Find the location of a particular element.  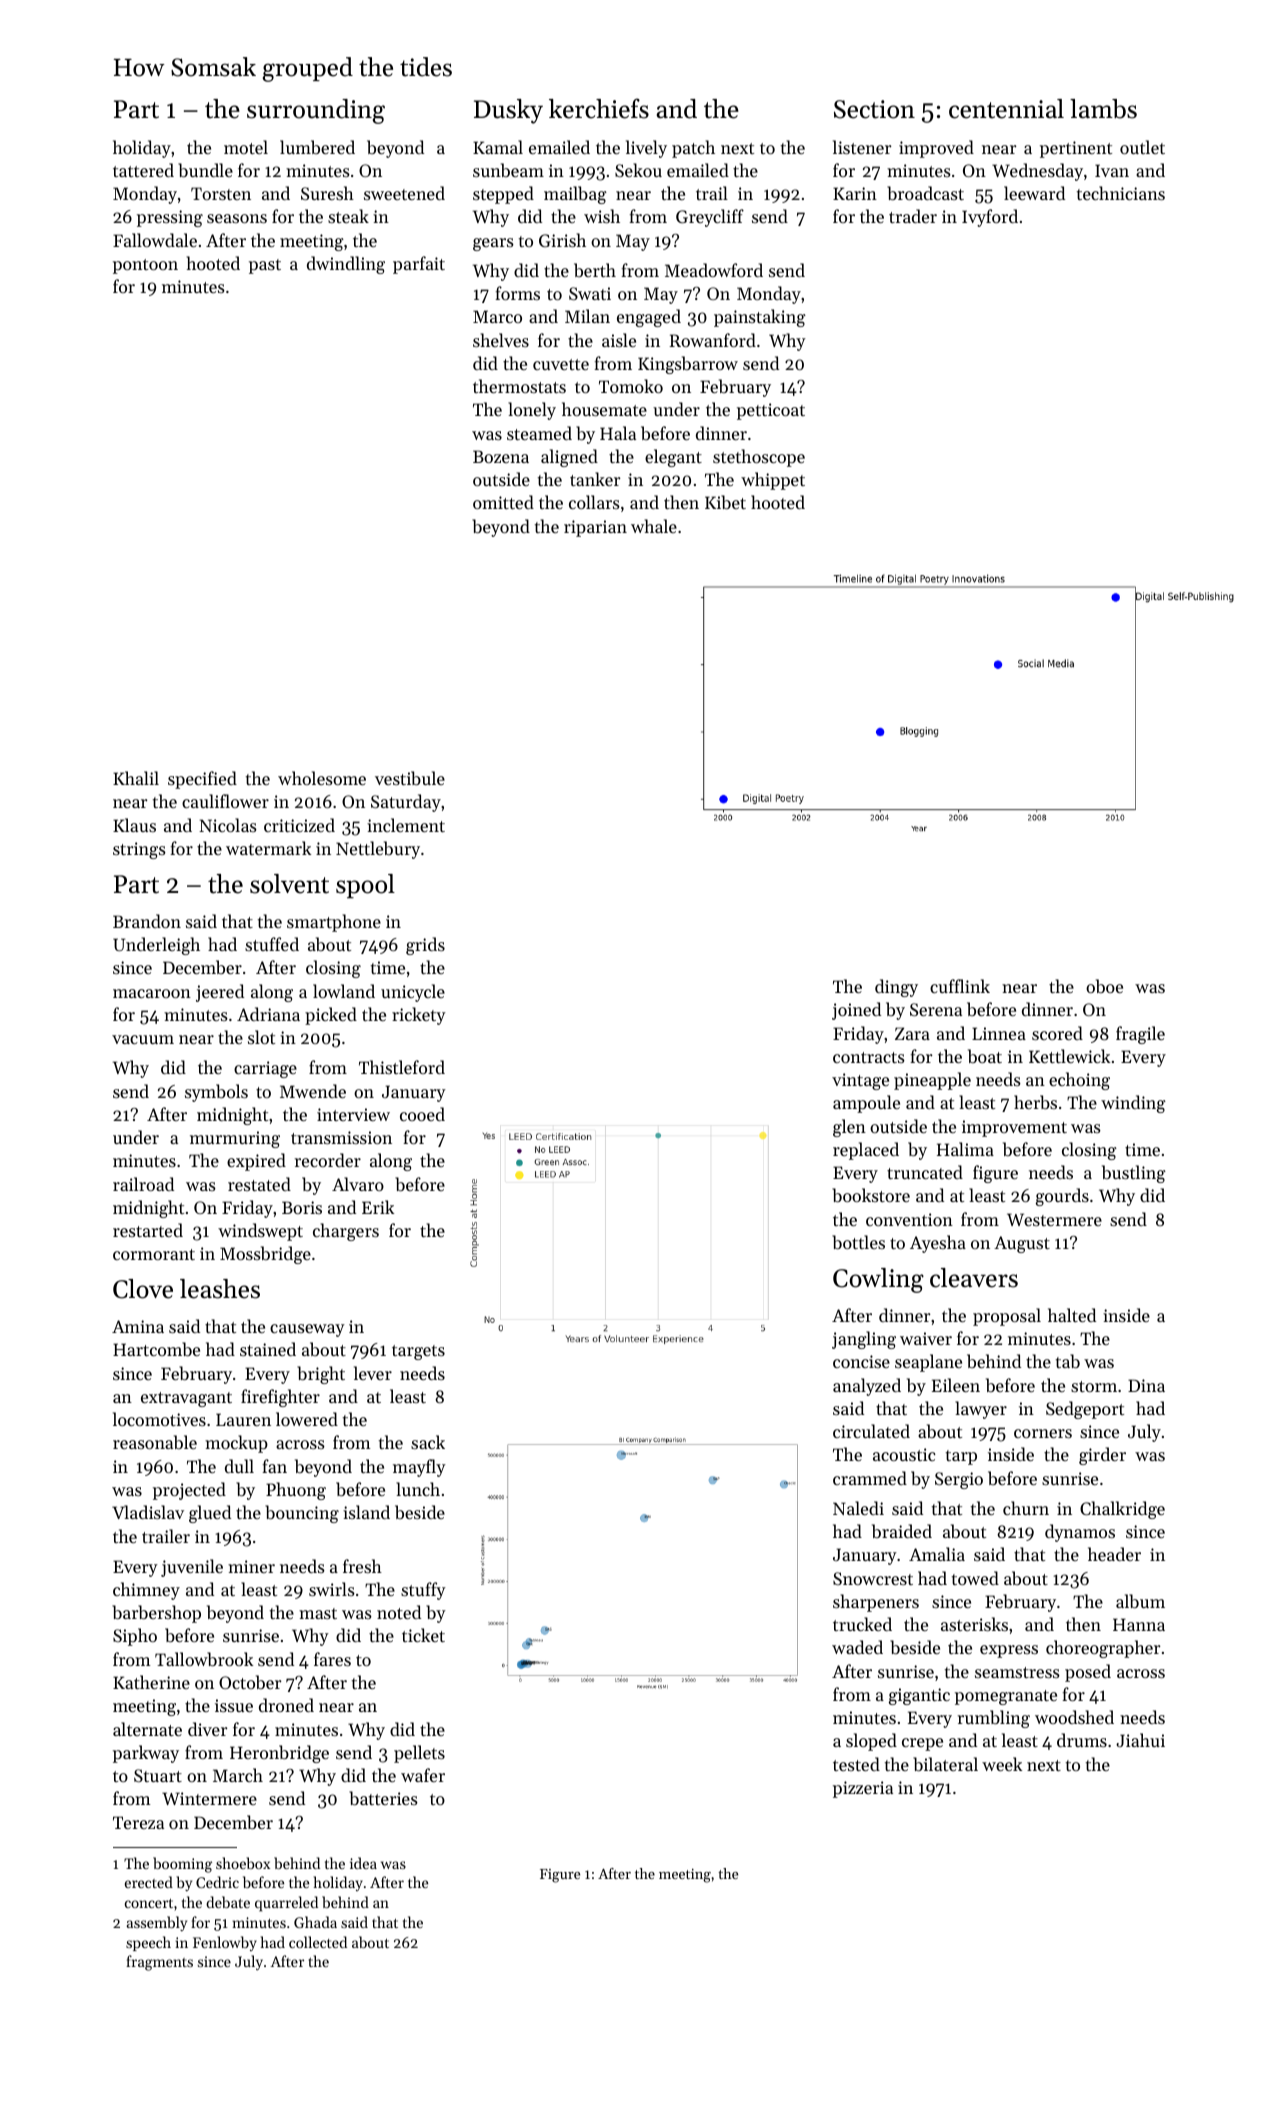

oboe is located at coordinates (1104, 986).
